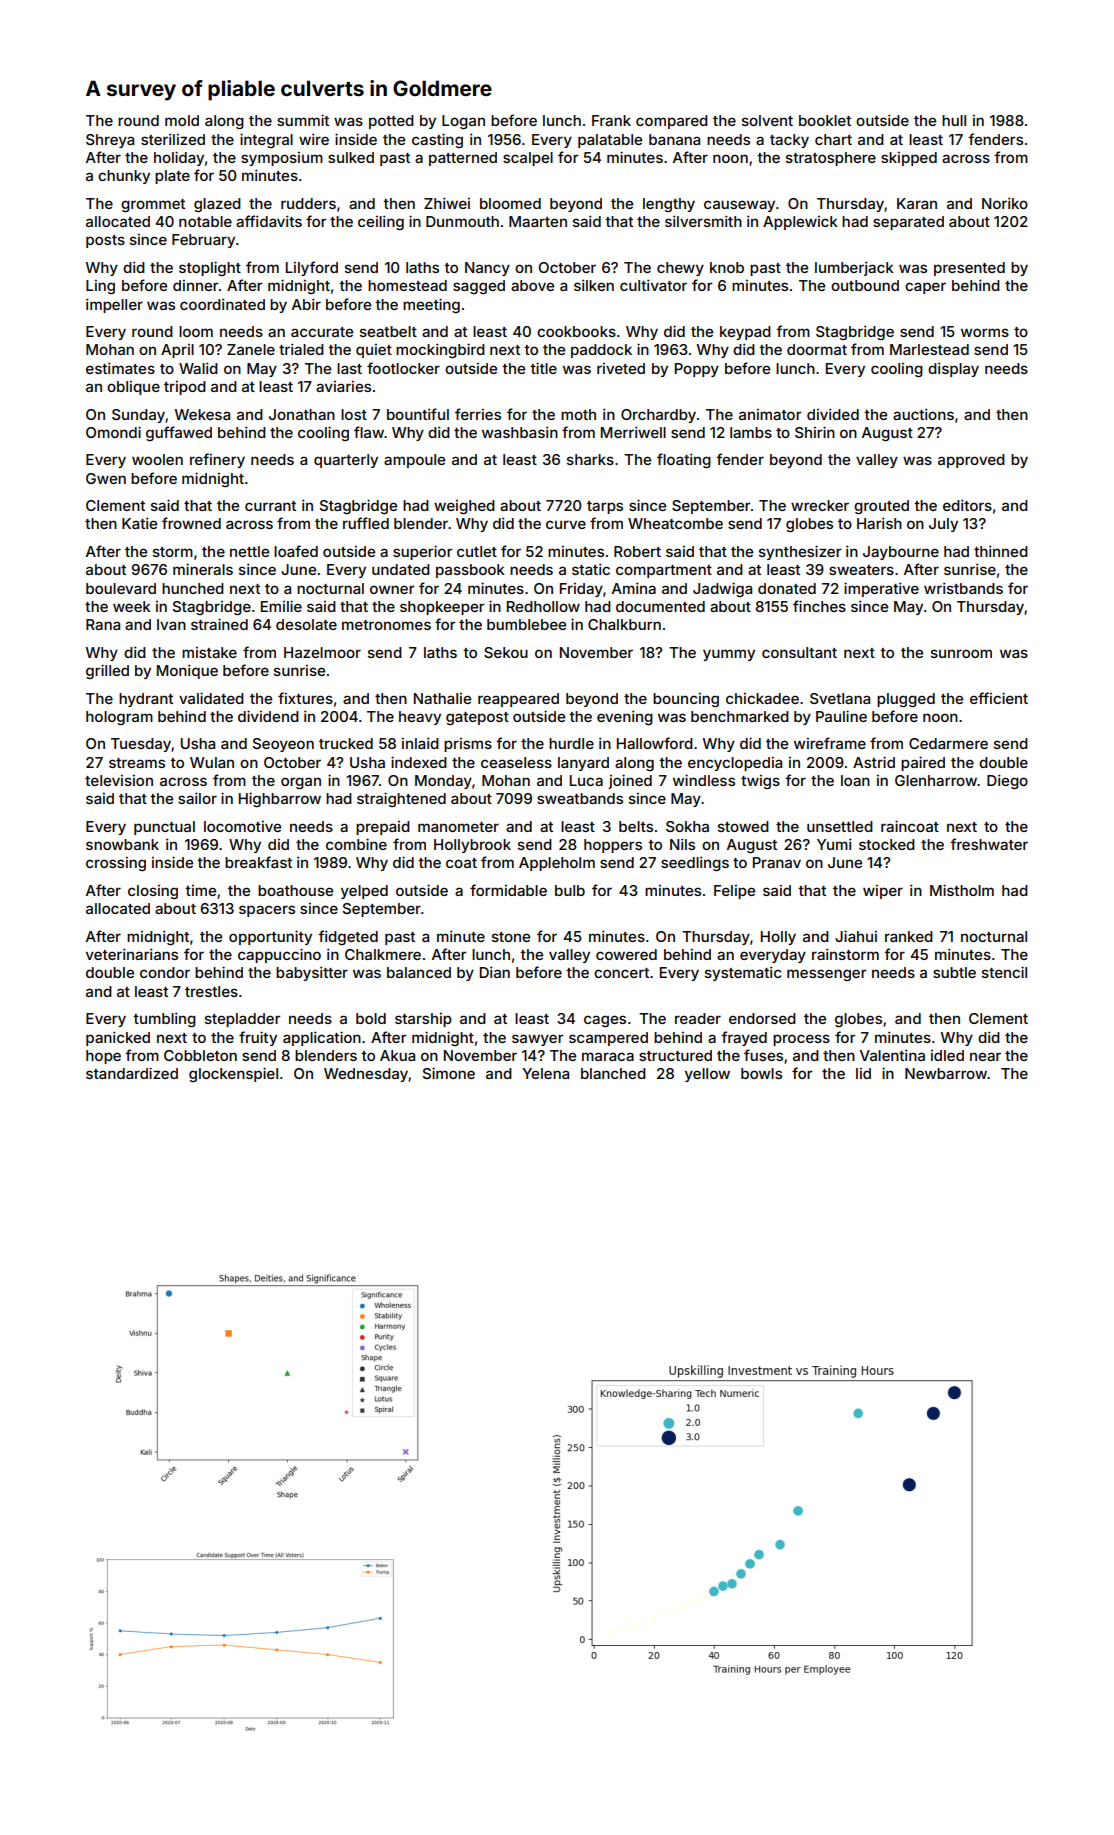 The image size is (1114, 1835). Describe the element at coordinates (971, 461) in the page. I see `approved` at that location.
